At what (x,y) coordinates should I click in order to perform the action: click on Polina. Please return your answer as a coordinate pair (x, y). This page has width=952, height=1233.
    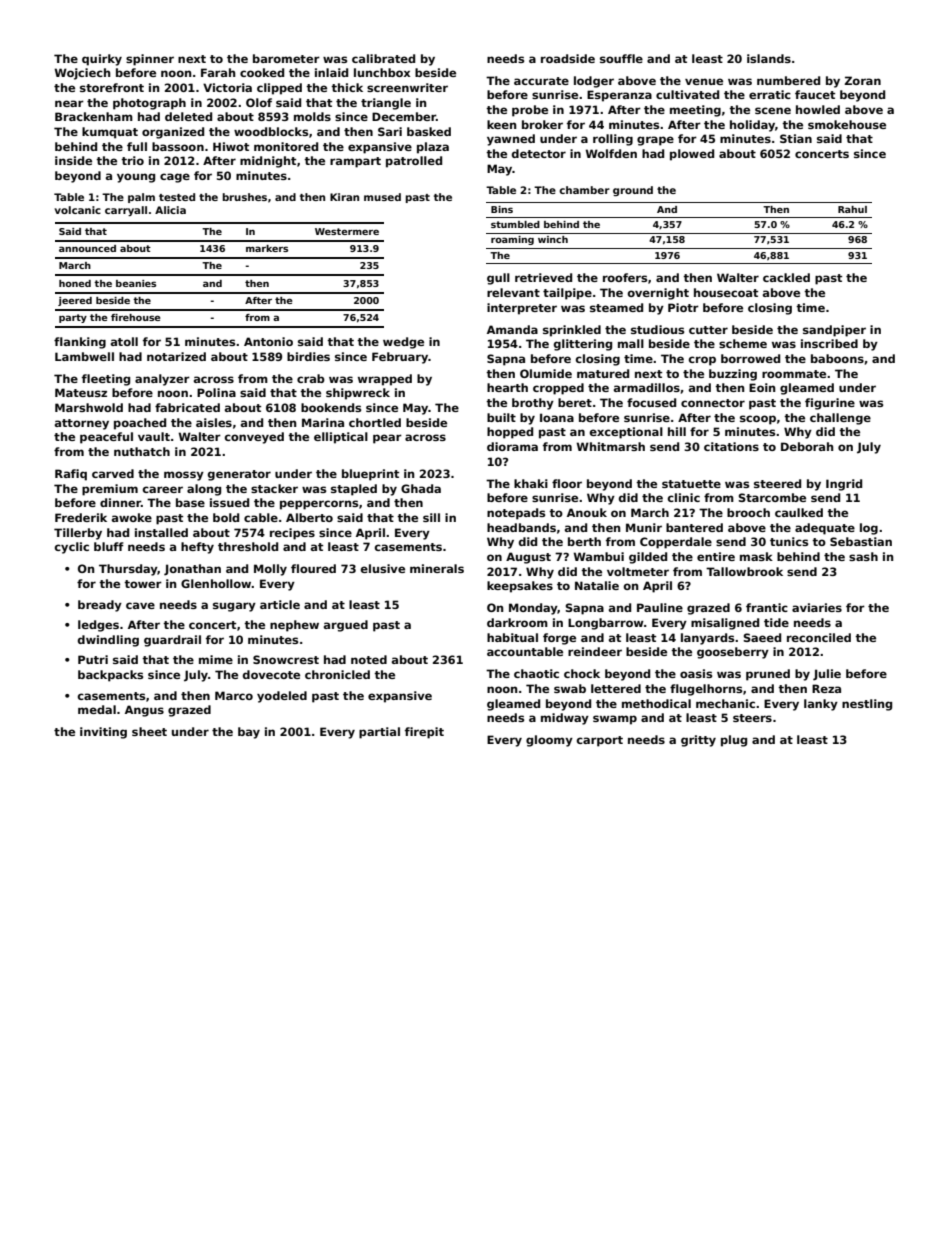
    Looking at the image, I should click on (216, 392).
